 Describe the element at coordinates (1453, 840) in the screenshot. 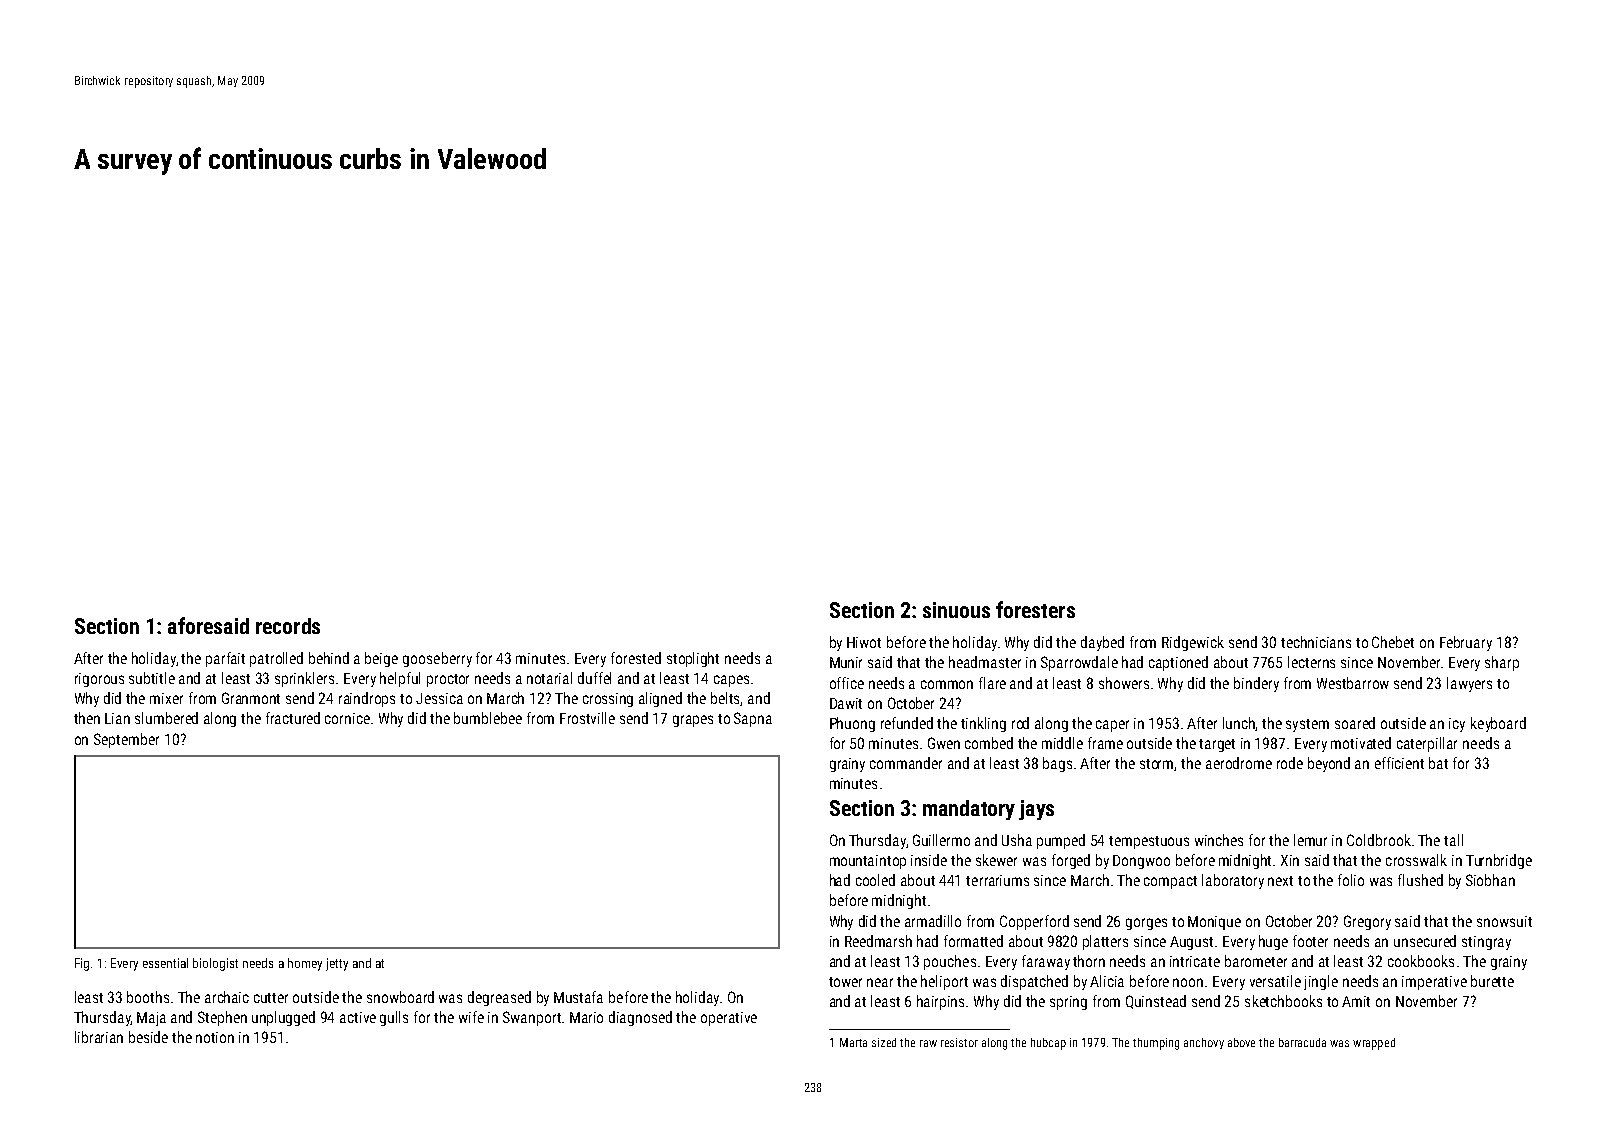

I see `tall` at that location.
